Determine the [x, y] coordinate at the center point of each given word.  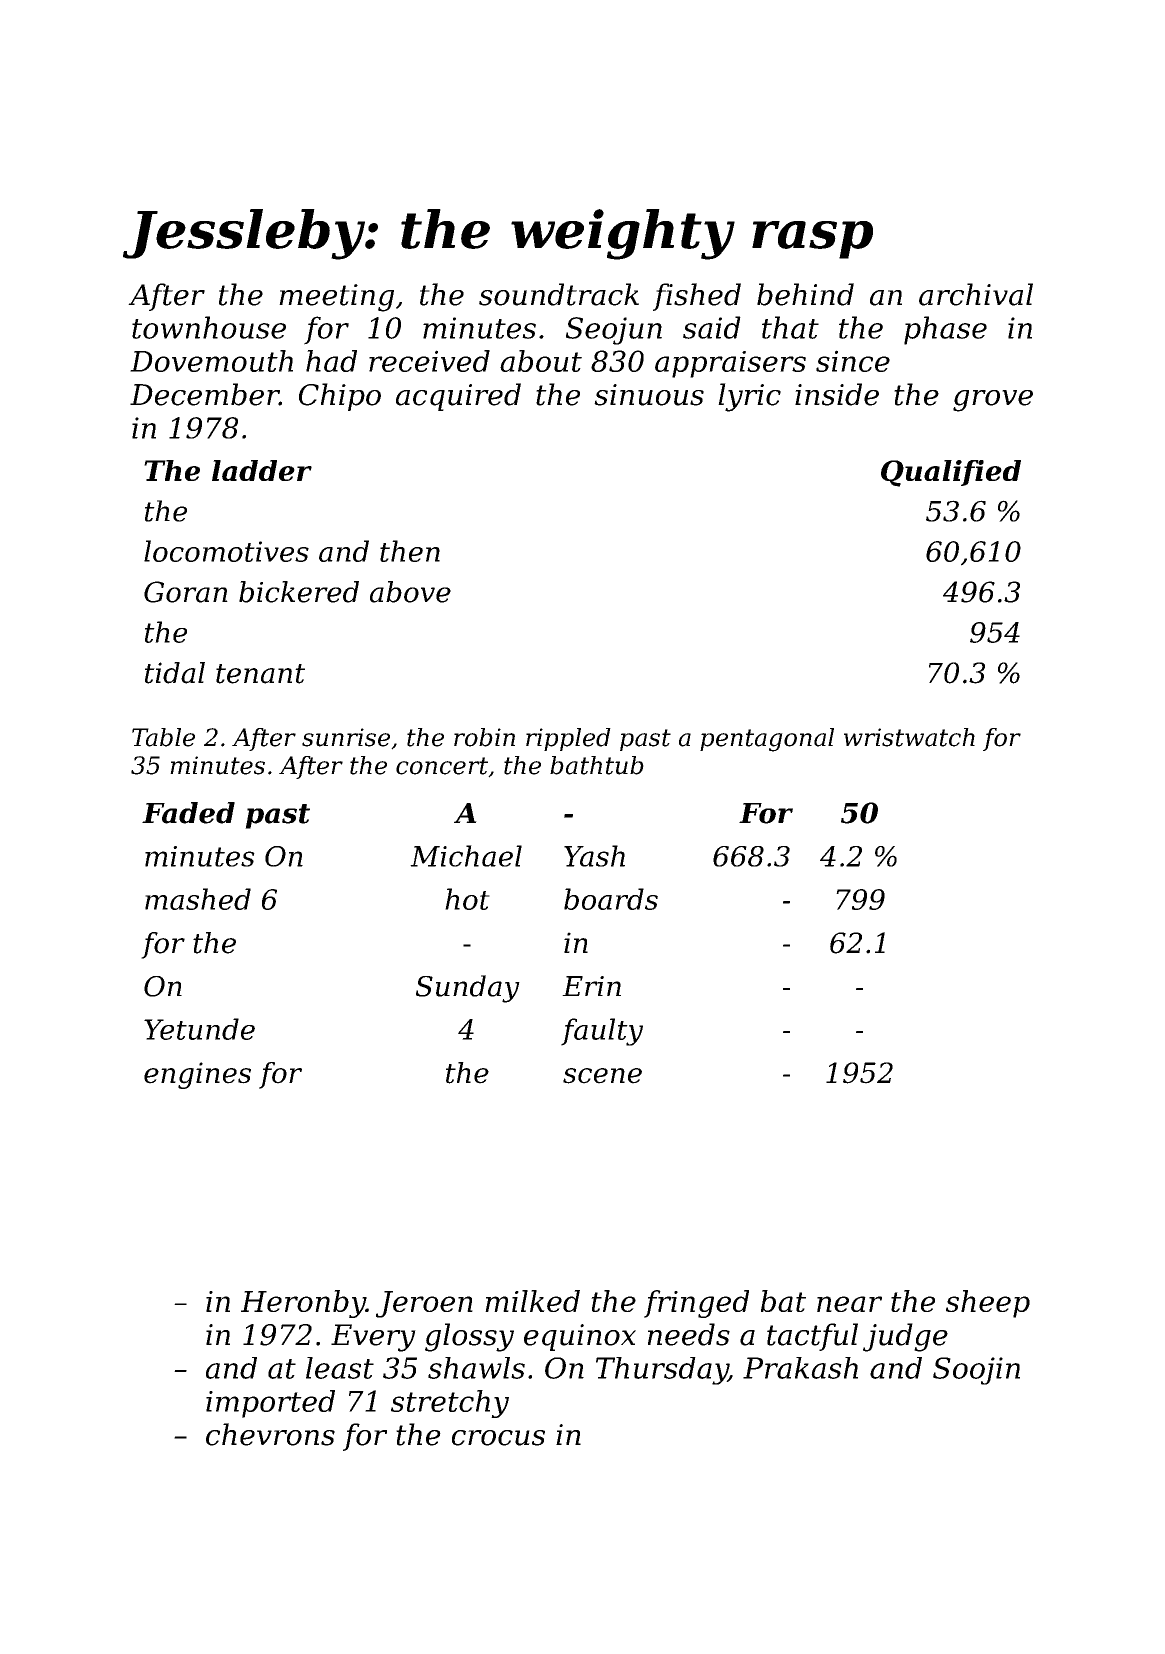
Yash [594, 856]
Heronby [303, 1304]
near [849, 1304]
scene [602, 1076]
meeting [336, 298]
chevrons [270, 1434]
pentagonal [767, 740]
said [712, 327]
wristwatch [909, 737]
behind [805, 294]
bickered [299, 592]
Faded [188, 813]
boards [611, 899]
